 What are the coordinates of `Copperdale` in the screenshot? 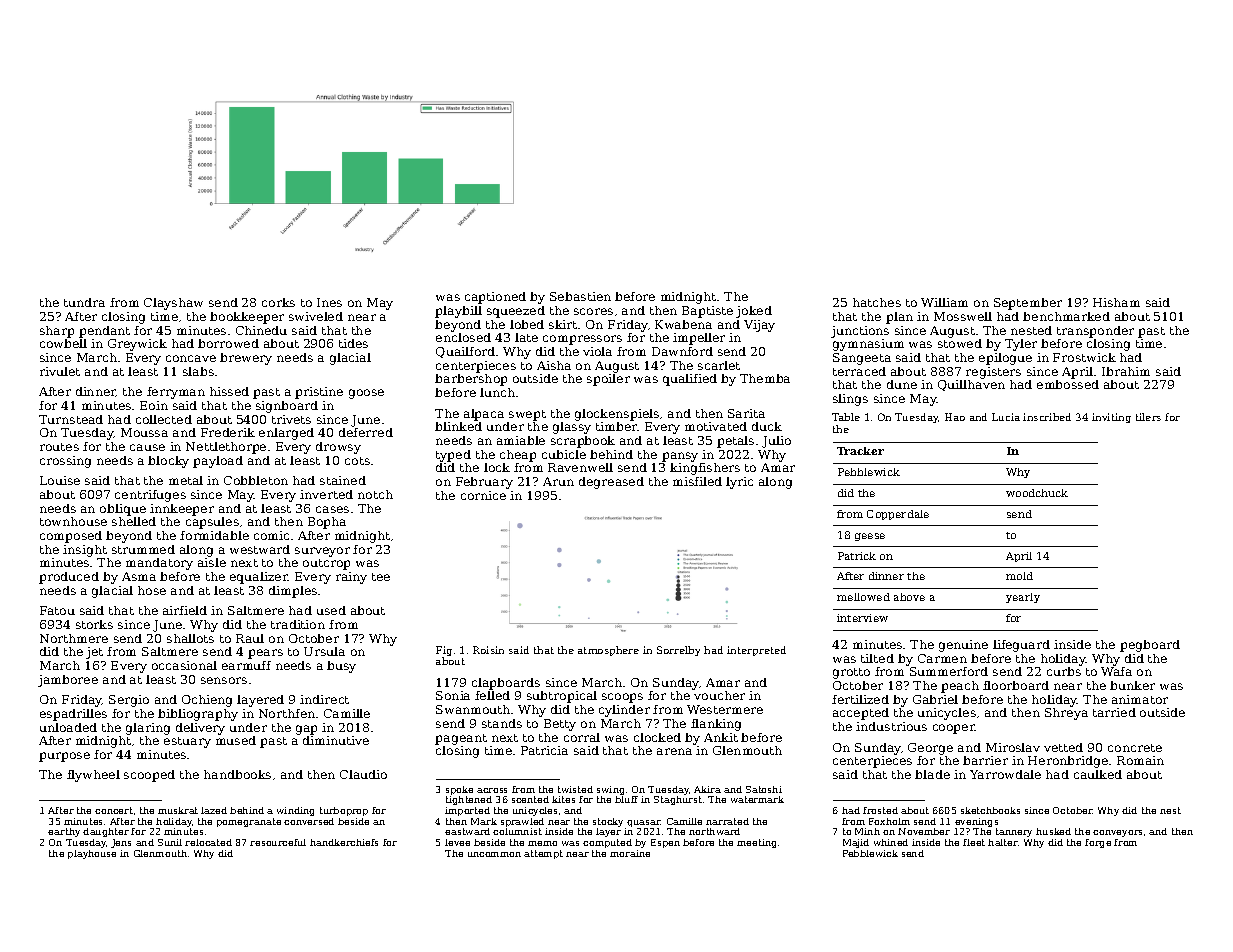 It's located at (898, 515).
